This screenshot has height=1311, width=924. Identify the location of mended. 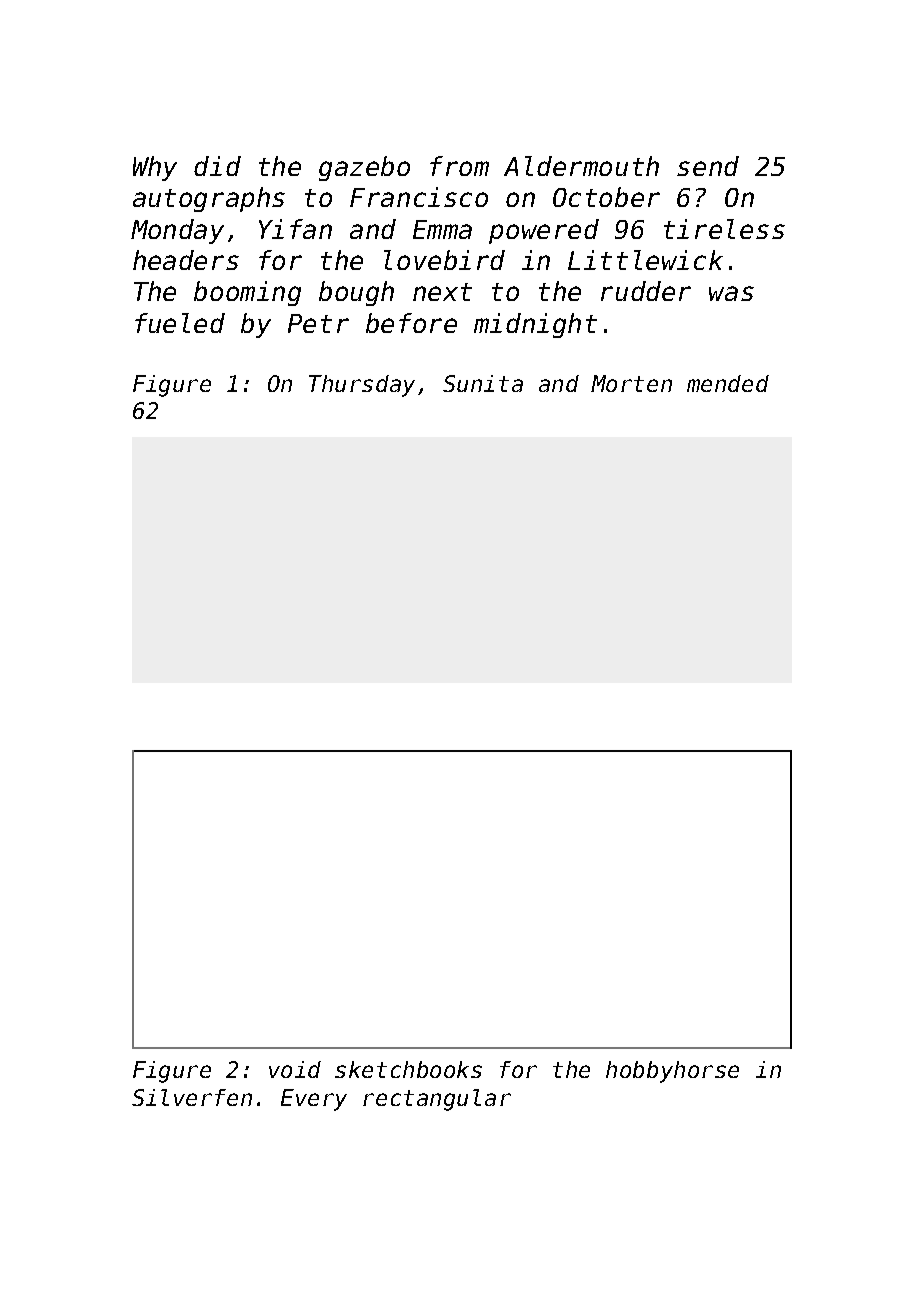
(728, 383).
